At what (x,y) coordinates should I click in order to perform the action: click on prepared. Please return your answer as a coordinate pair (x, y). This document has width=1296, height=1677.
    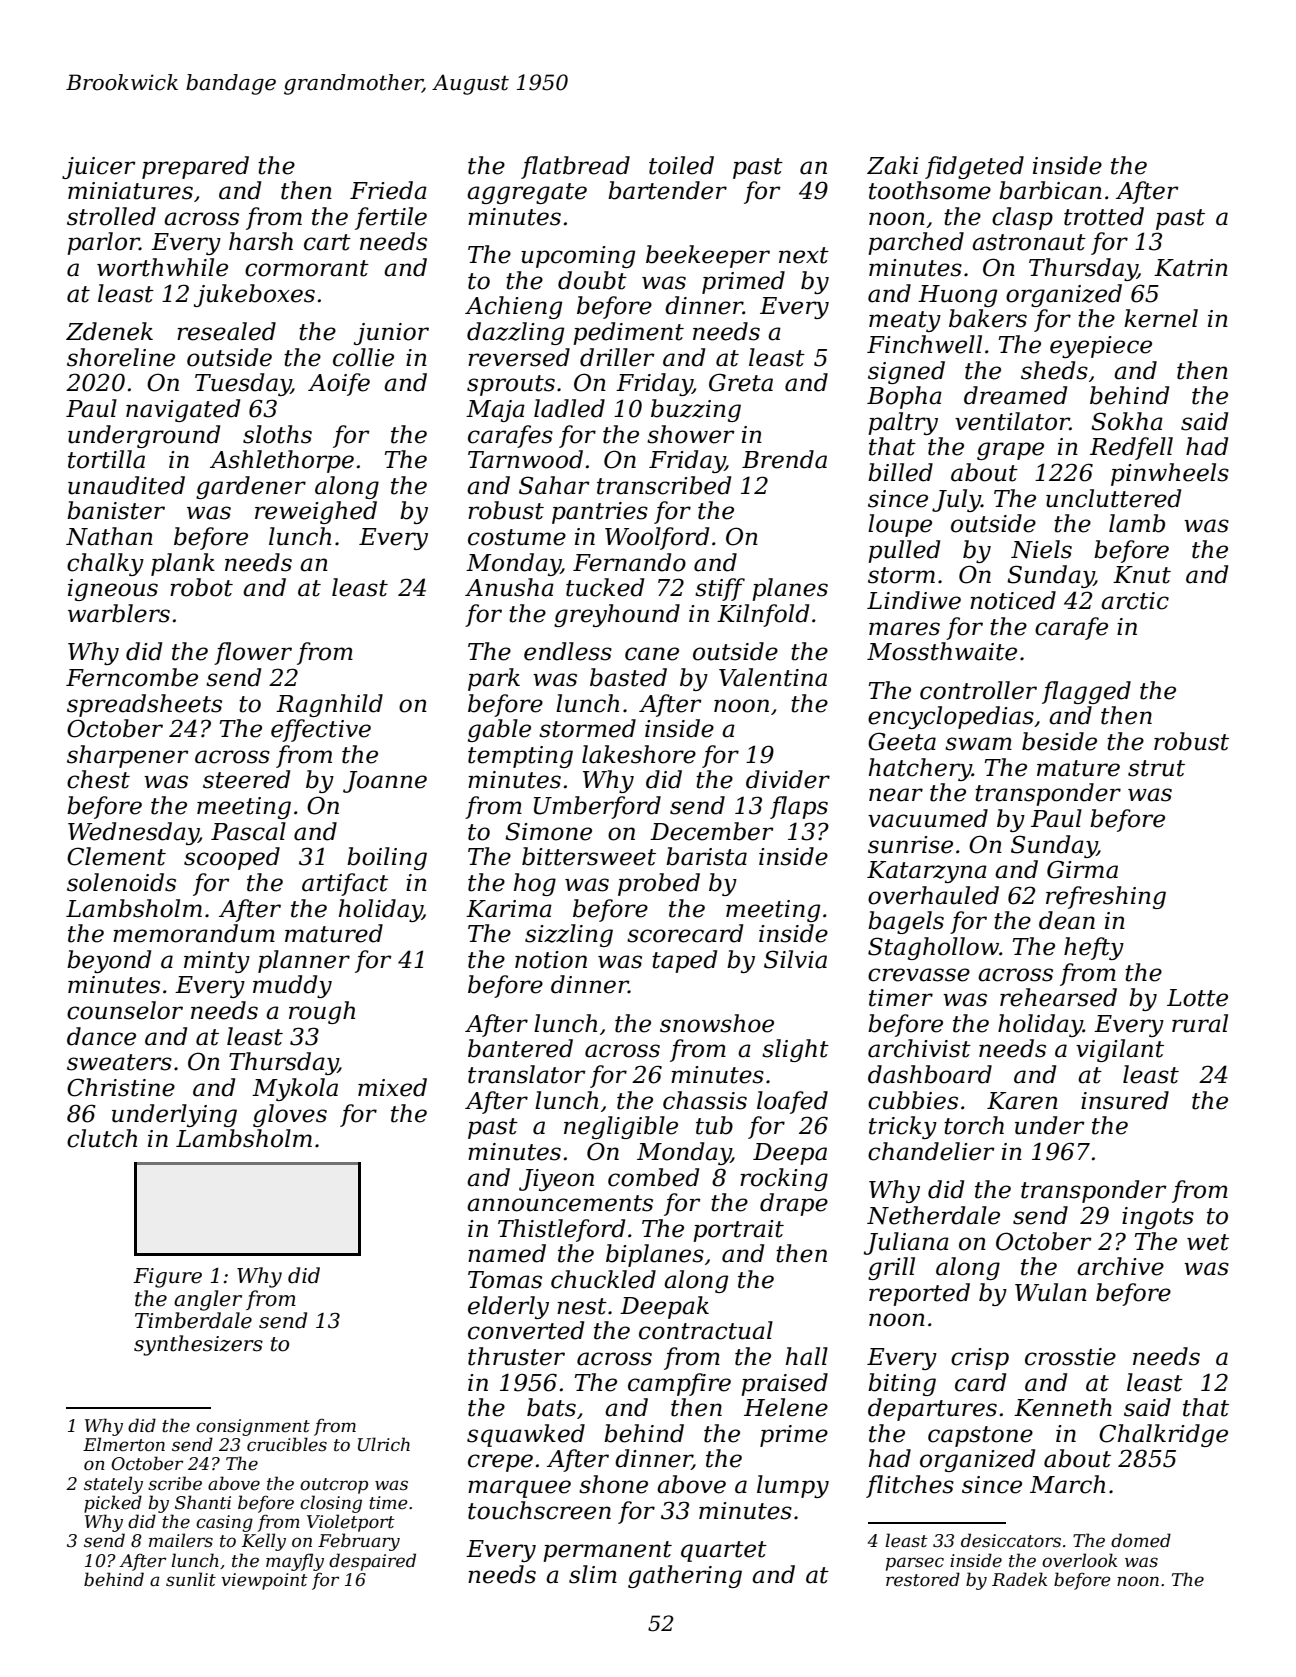
    Looking at the image, I should click on (195, 167).
